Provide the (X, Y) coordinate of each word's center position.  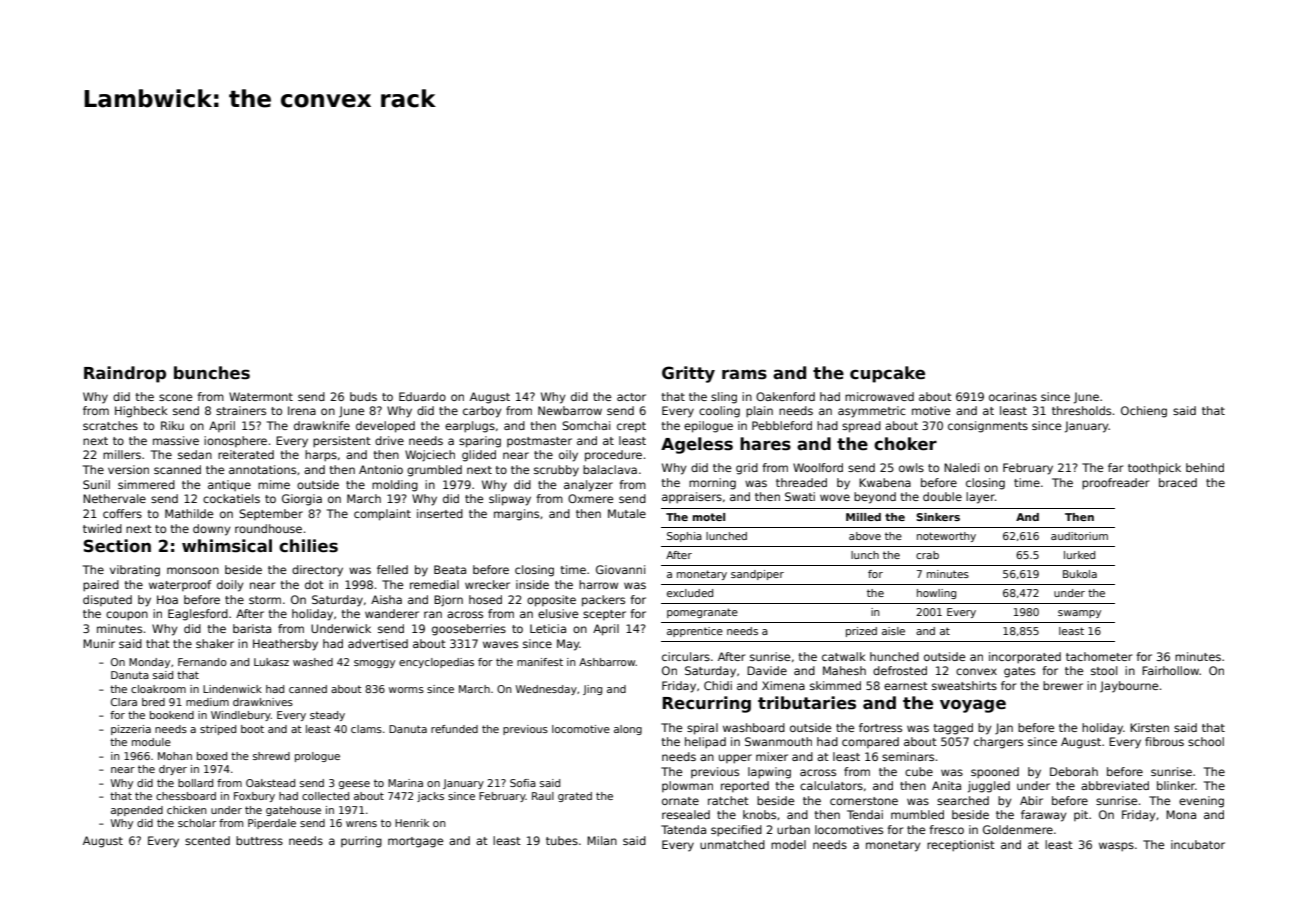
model (788, 844)
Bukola (1080, 574)
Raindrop (125, 374)
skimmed (835, 685)
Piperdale (272, 824)
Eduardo (422, 396)
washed (313, 662)
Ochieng (1144, 412)
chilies (308, 546)
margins (516, 515)
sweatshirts (964, 685)
